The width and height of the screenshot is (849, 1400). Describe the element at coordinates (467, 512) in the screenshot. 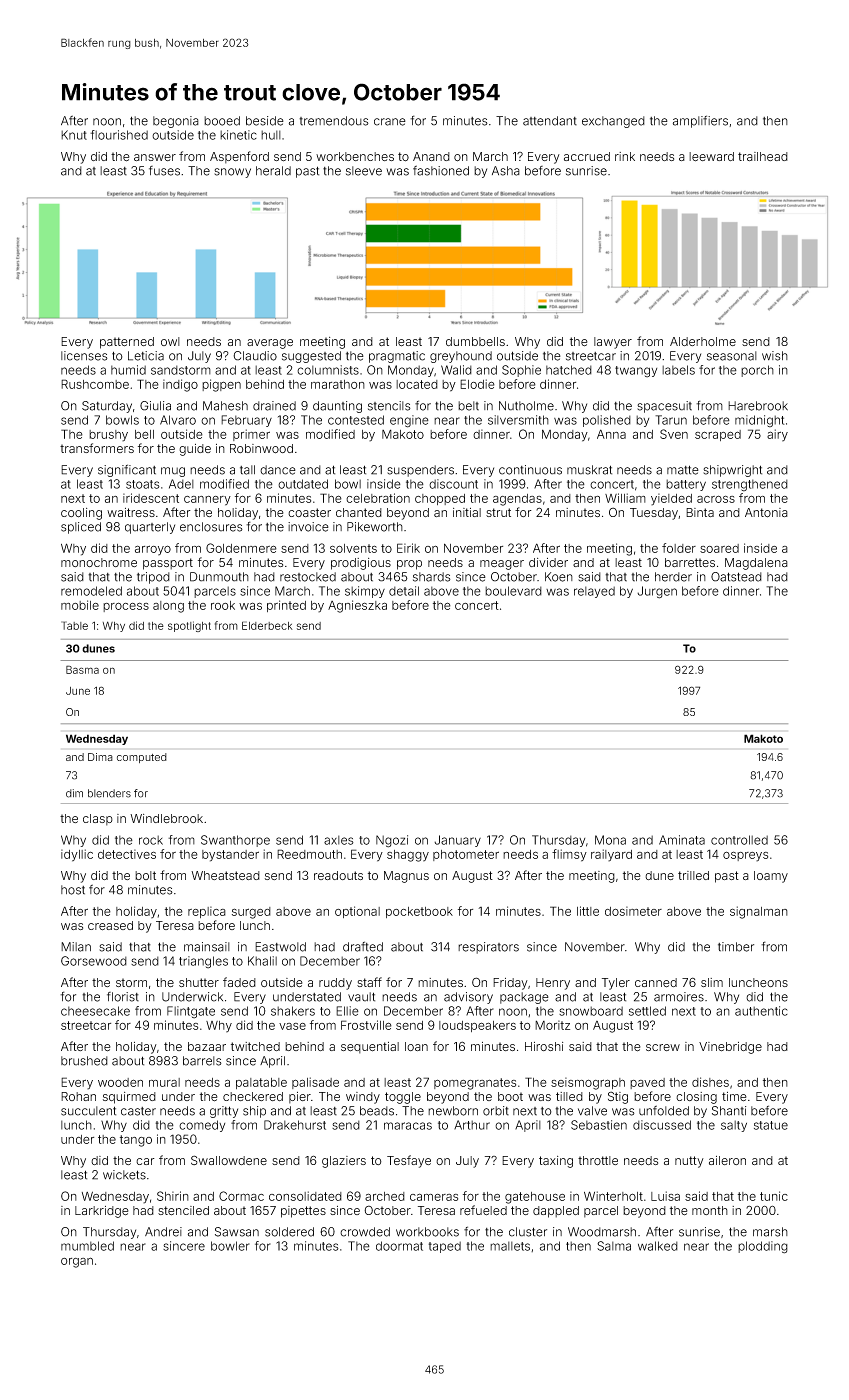

I see `initial` at that location.
